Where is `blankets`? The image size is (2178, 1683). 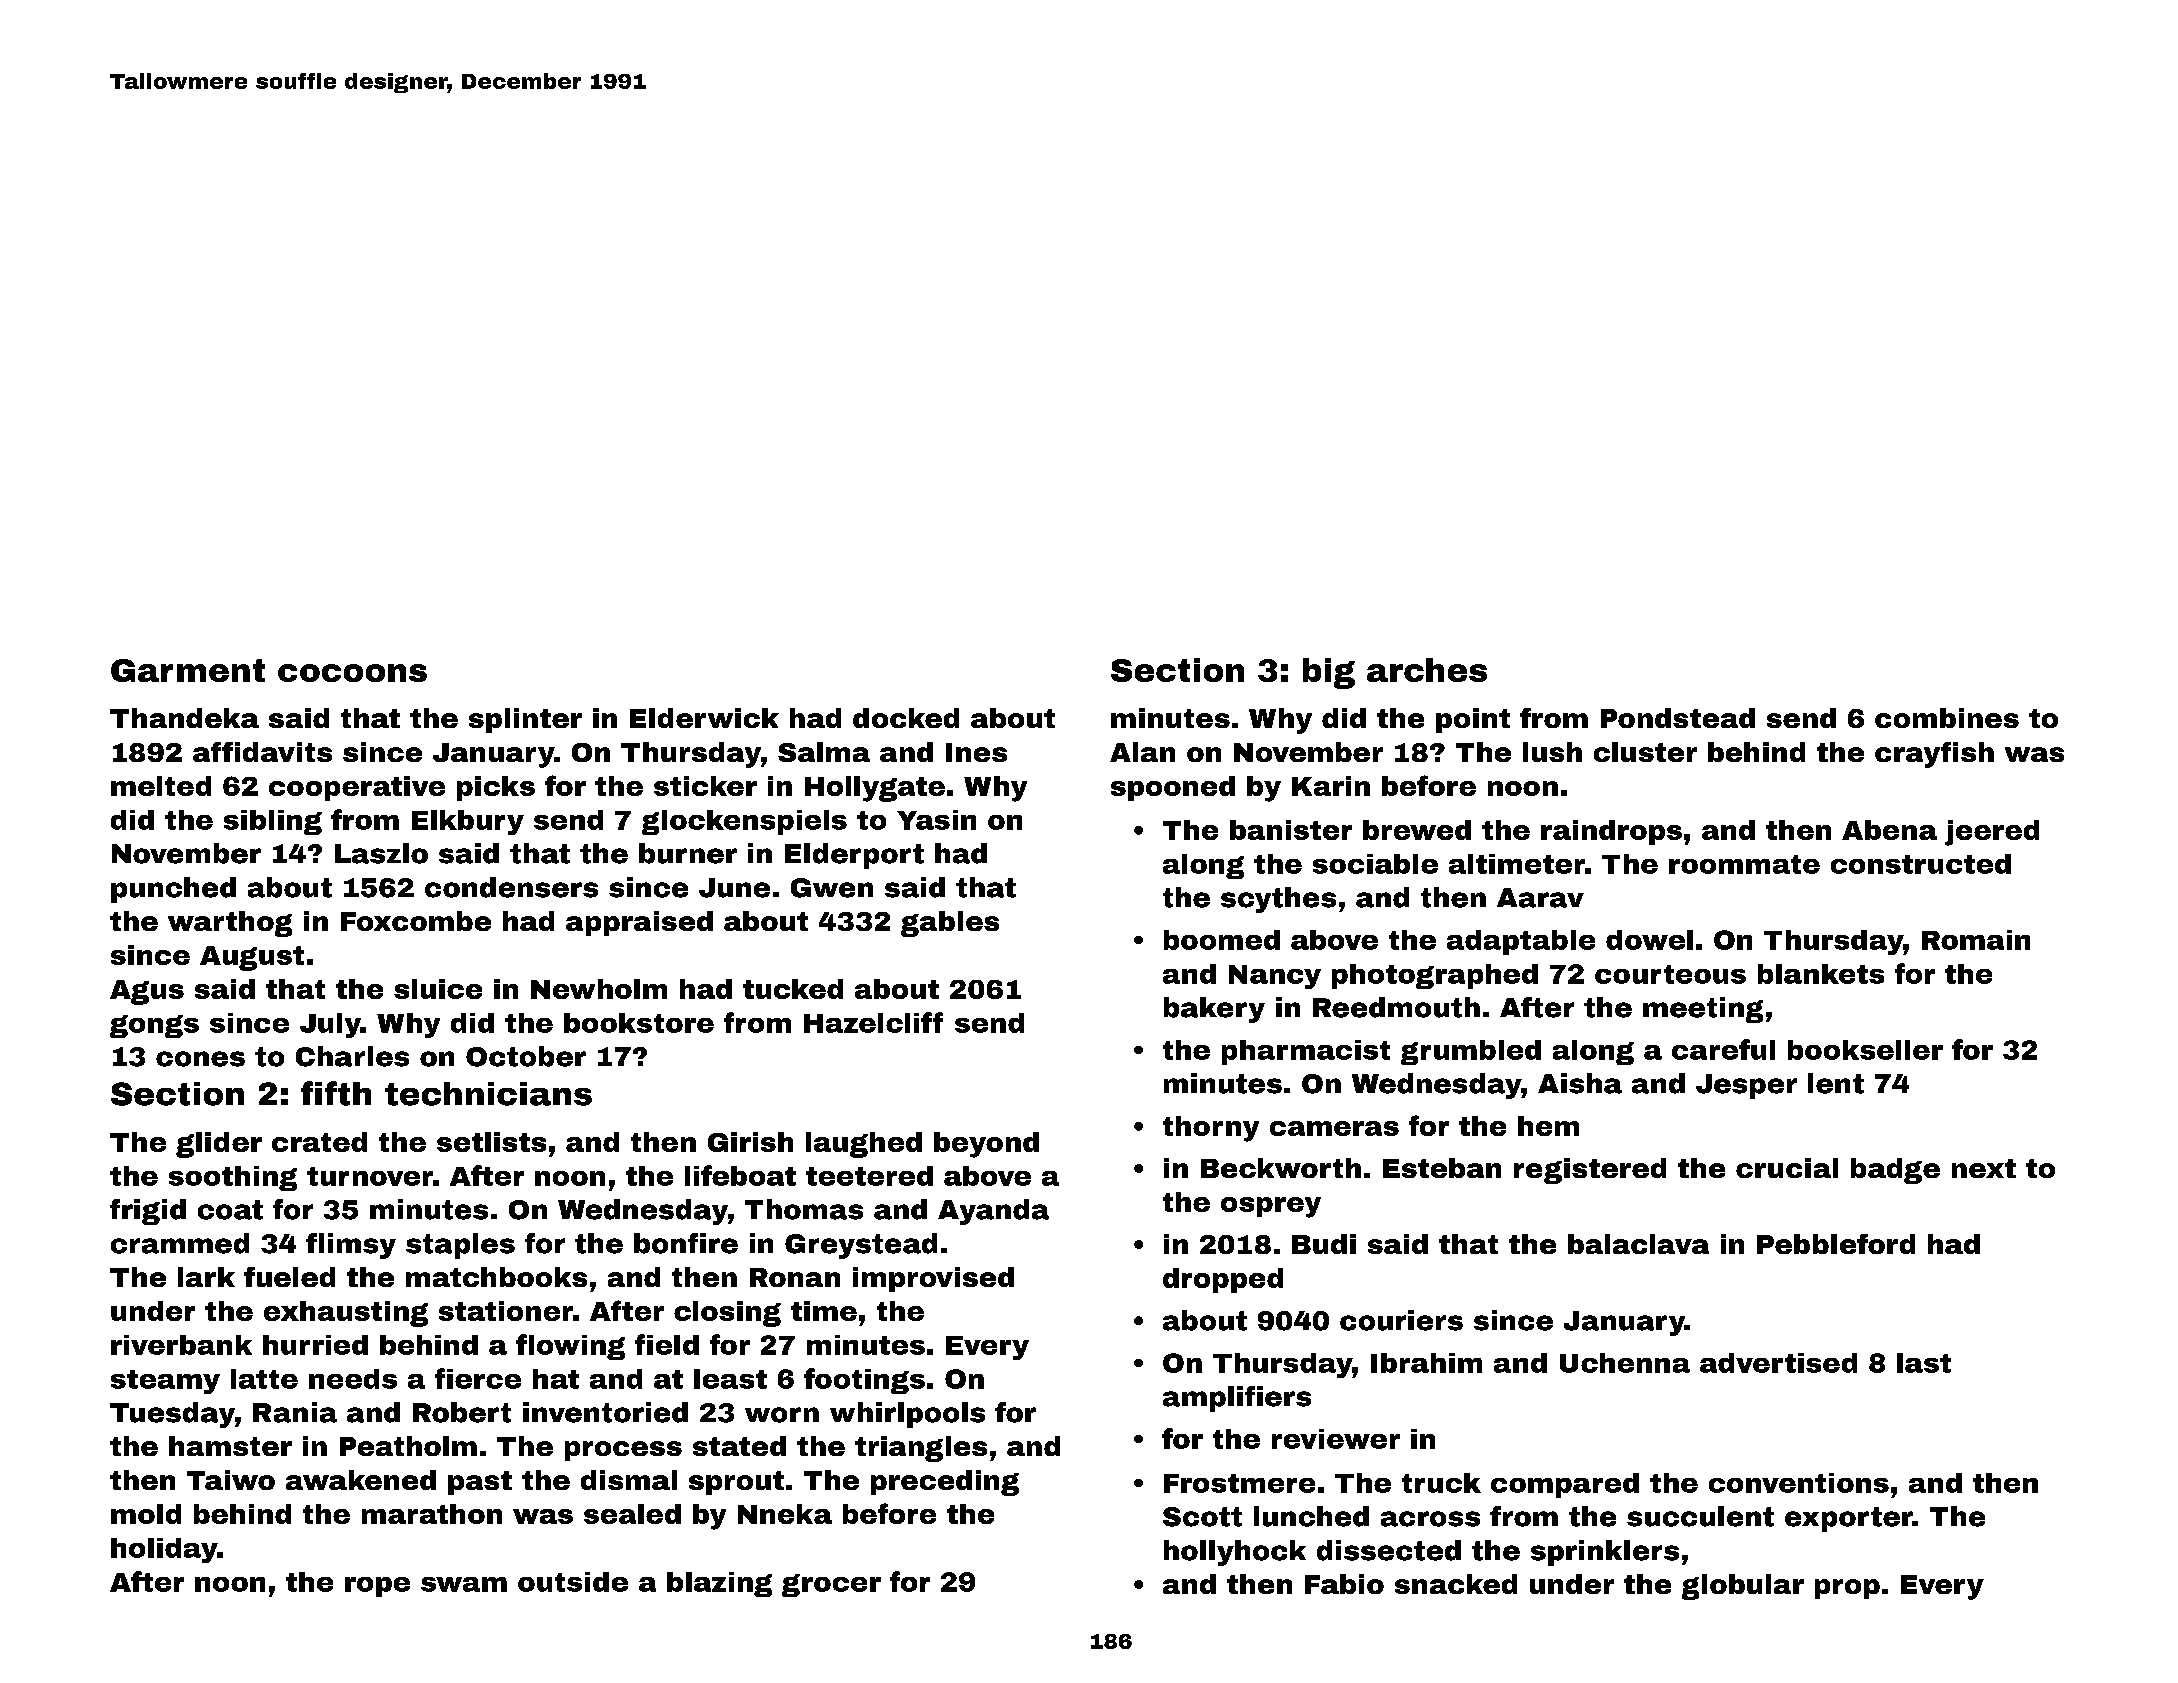 blankets is located at coordinates (1821, 974).
